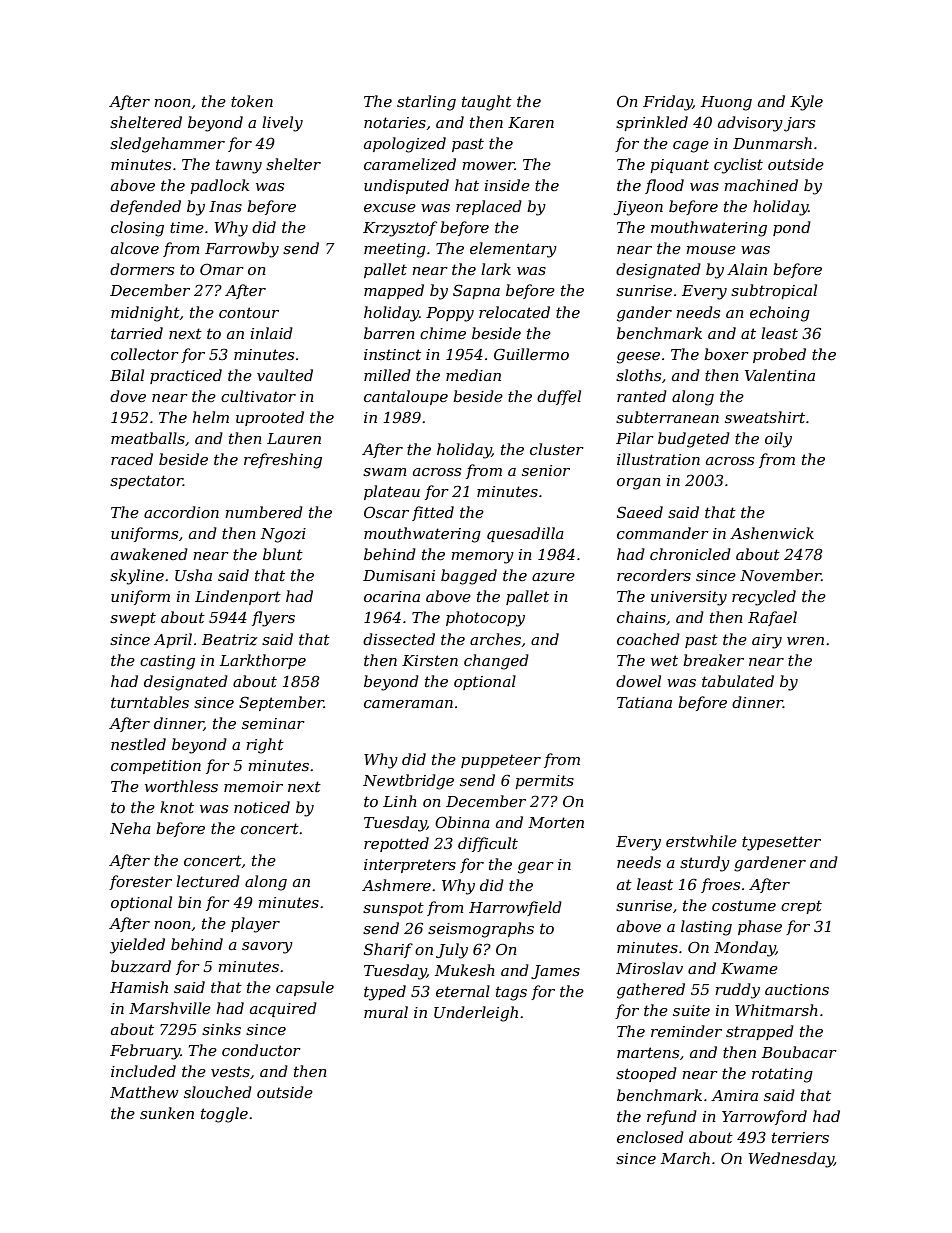  What do you see at coordinates (208, 881) in the screenshot?
I see `lectured` at bounding box center [208, 881].
